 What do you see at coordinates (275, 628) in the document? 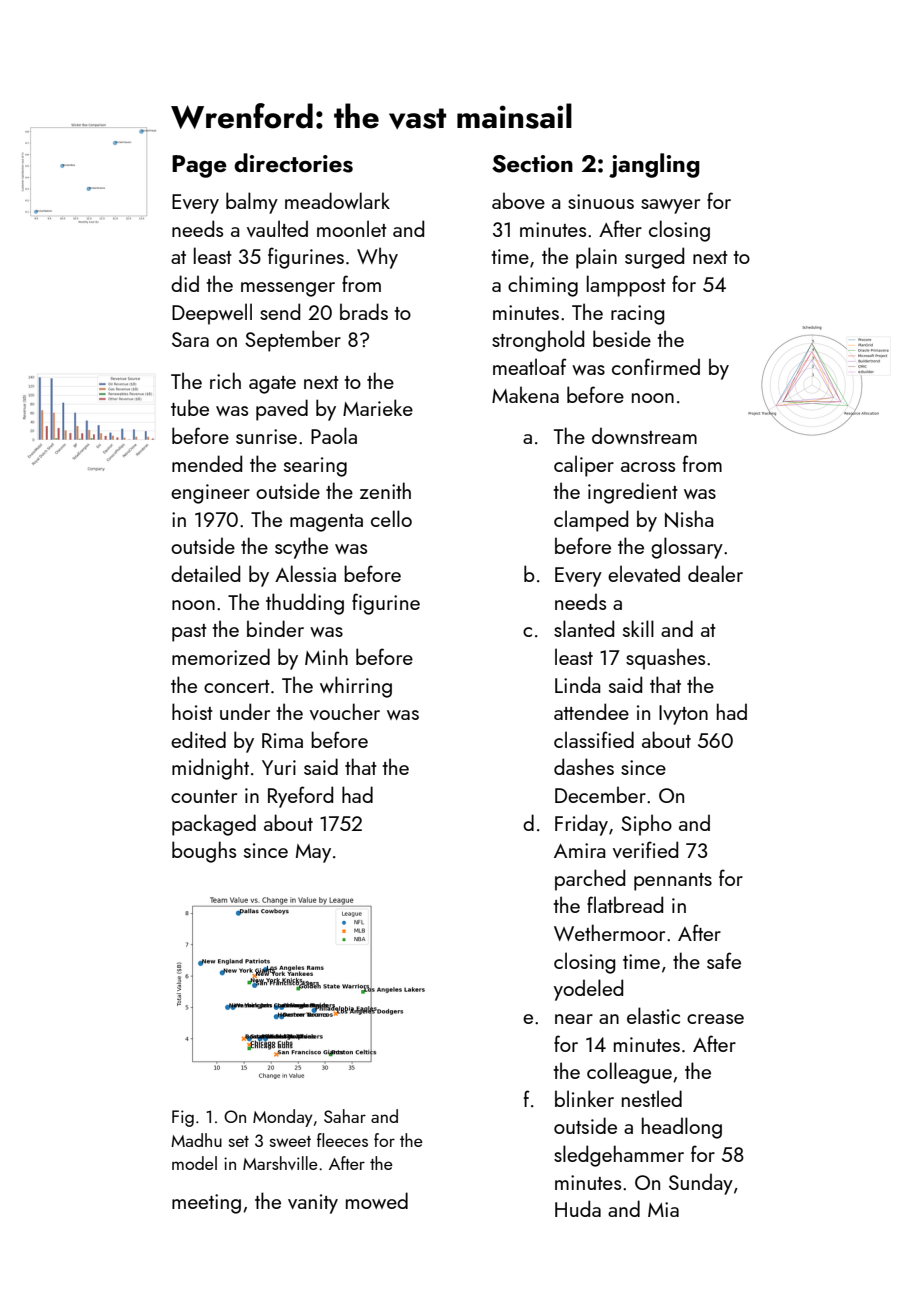
I see `binder` at bounding box center [275, 628].
